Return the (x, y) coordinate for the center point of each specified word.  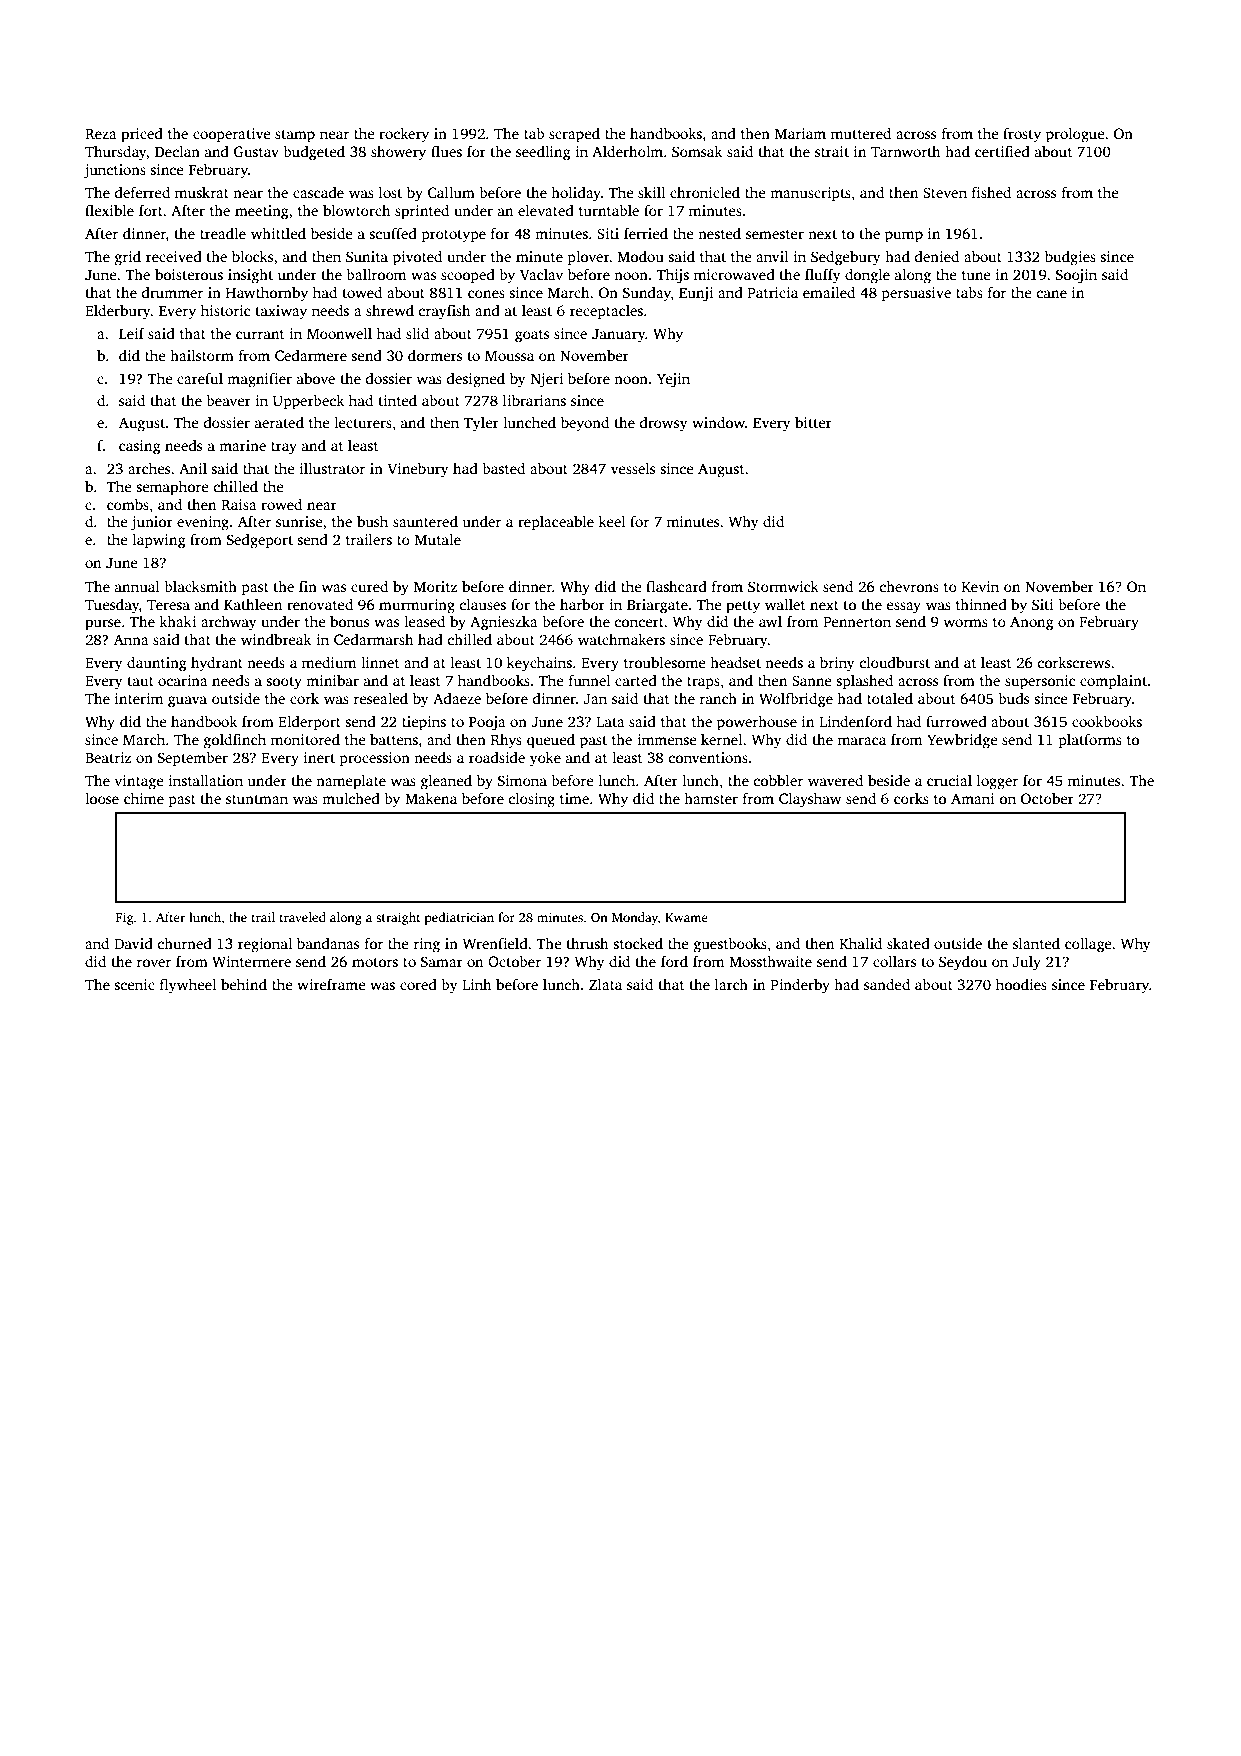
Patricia (772, 292)
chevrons (909, 586)
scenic (134, 984)
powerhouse (757, 723)
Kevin (980, 586)
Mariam (800, 133)
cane (1052, 294)
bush (372, 521)
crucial (949, 780)
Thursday (116, 153)
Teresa (168, 605)
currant (260, 334)
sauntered (425, 521)
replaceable (556, 523)
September (193, 759)
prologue (1075, 135)
